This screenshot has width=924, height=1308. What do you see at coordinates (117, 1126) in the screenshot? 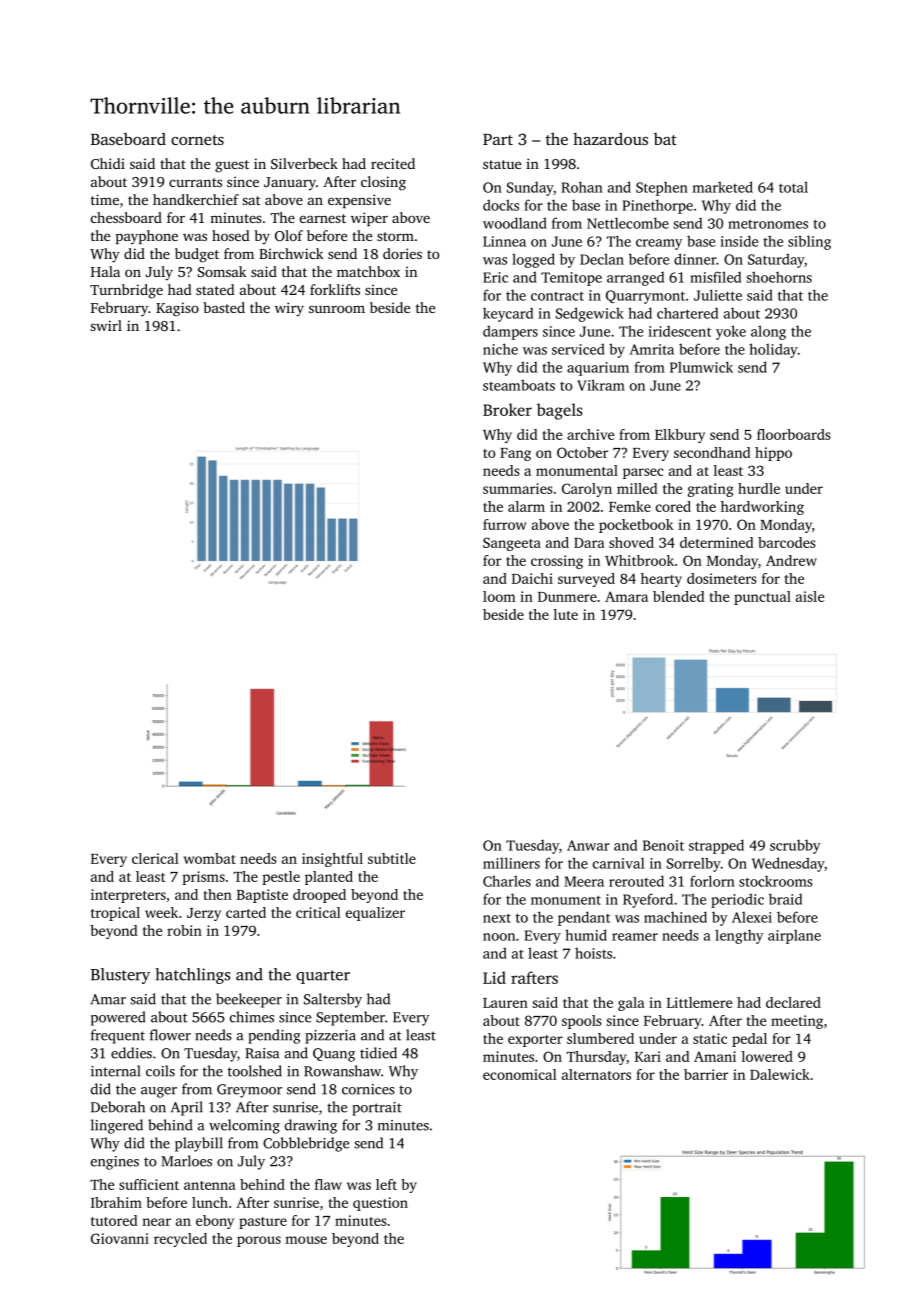
I see `lingered` at bounding box center [117, 1126].
